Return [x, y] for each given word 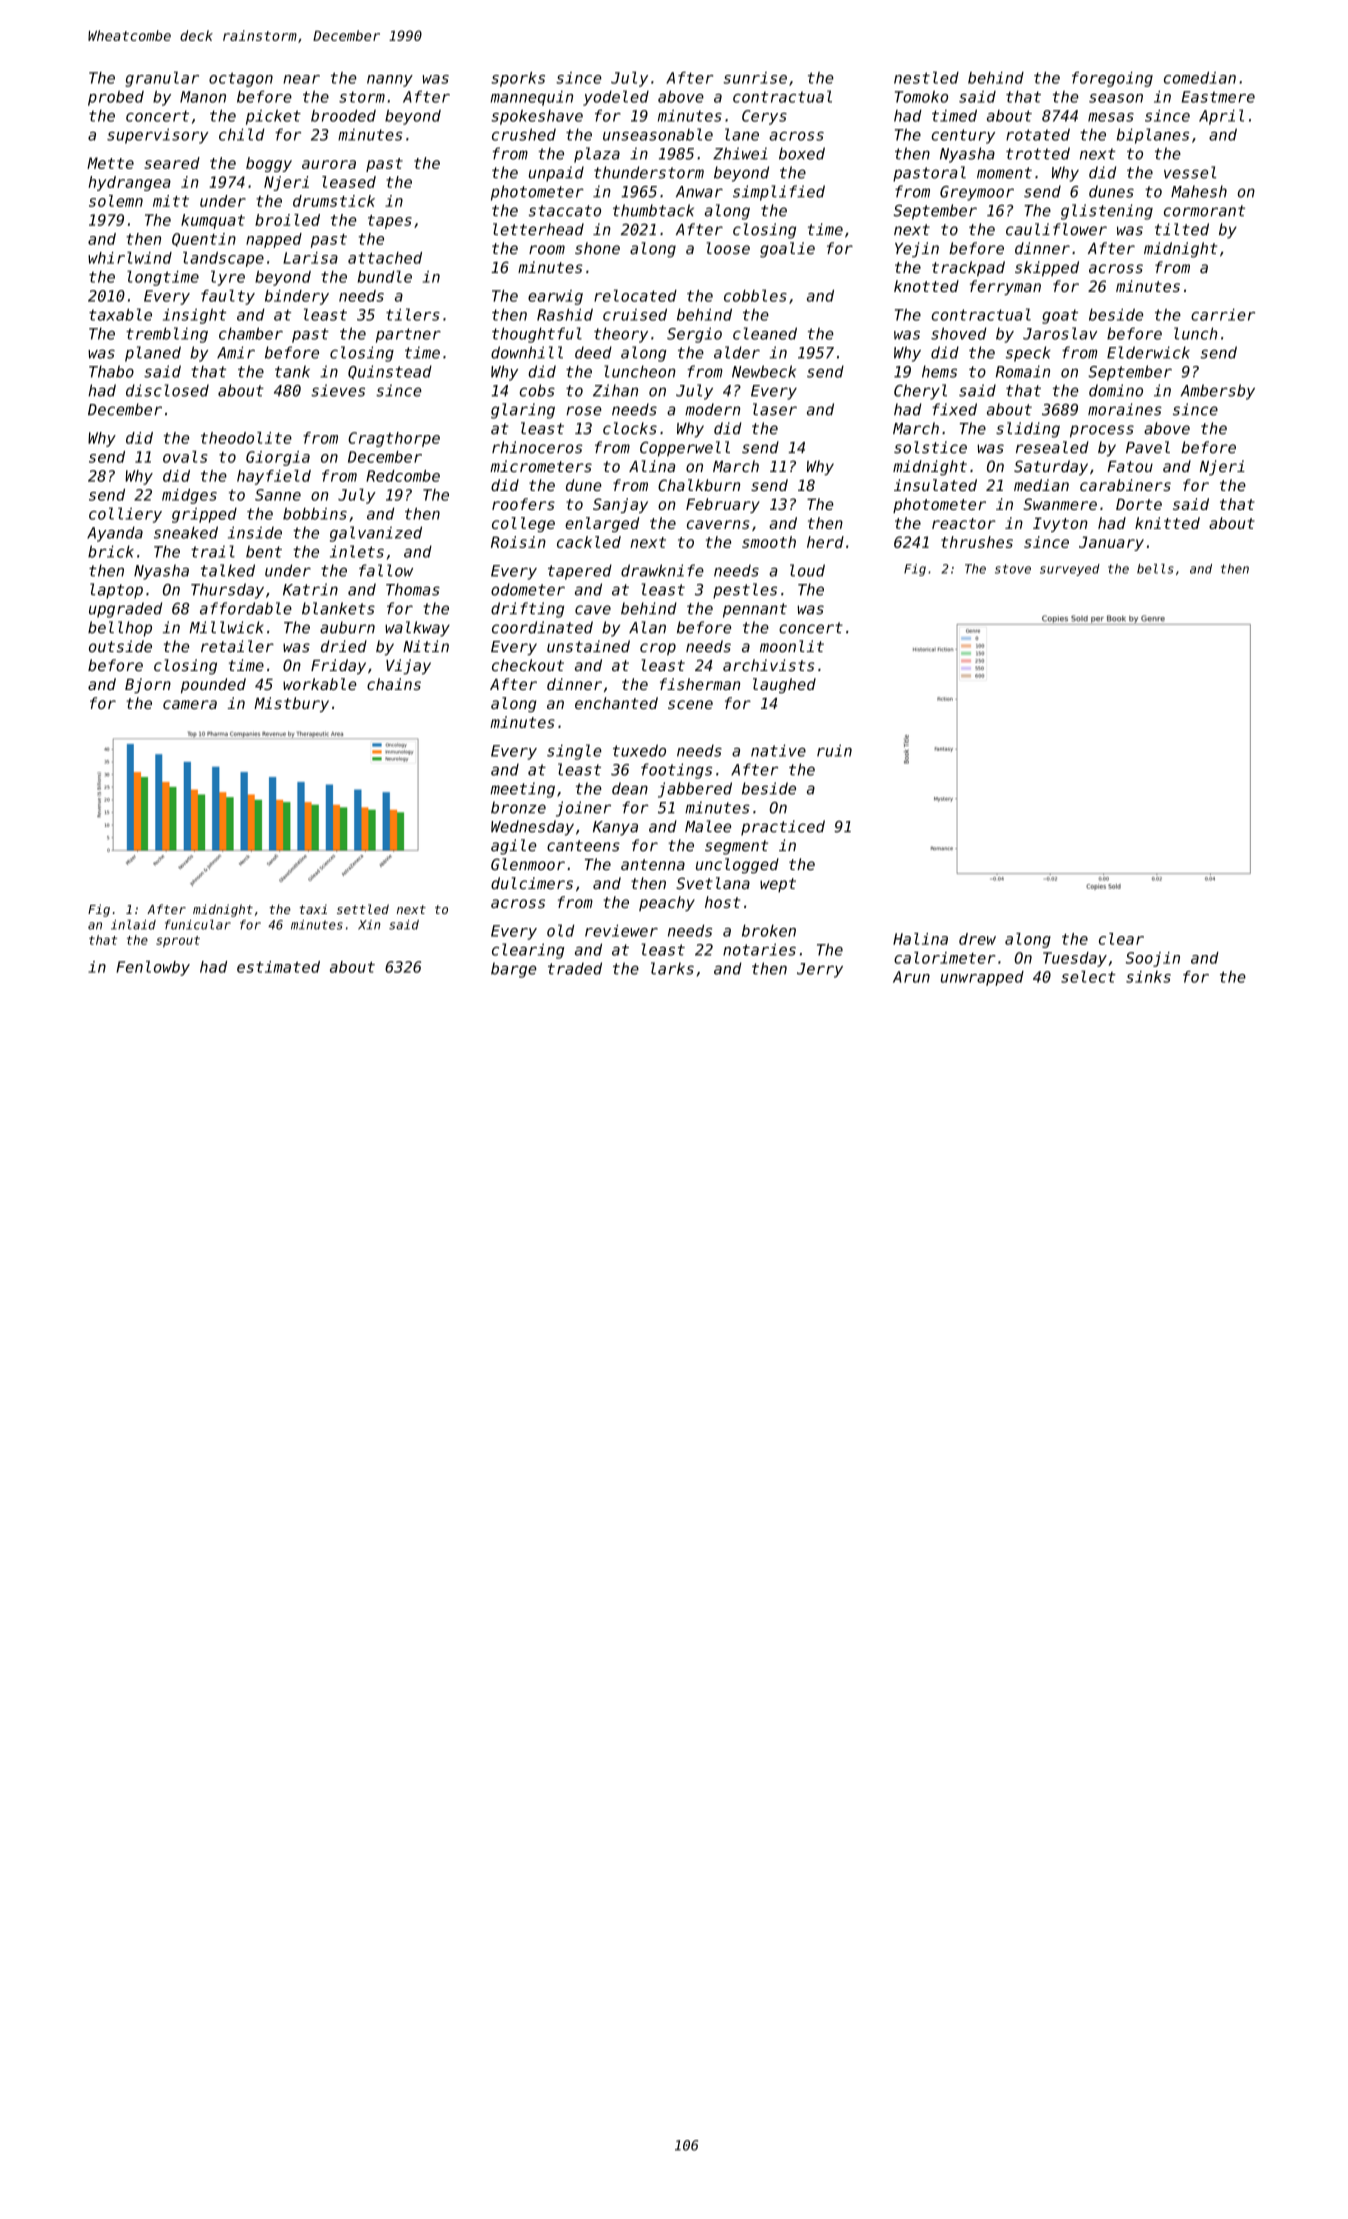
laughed [784, 686]
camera [190, 704]
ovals [185, 457]
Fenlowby [153, 968]
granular [162, 79]
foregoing [1112, 79]
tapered [580, 572]
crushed [524, 134]
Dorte [1139, 504]
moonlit [792, 646]
